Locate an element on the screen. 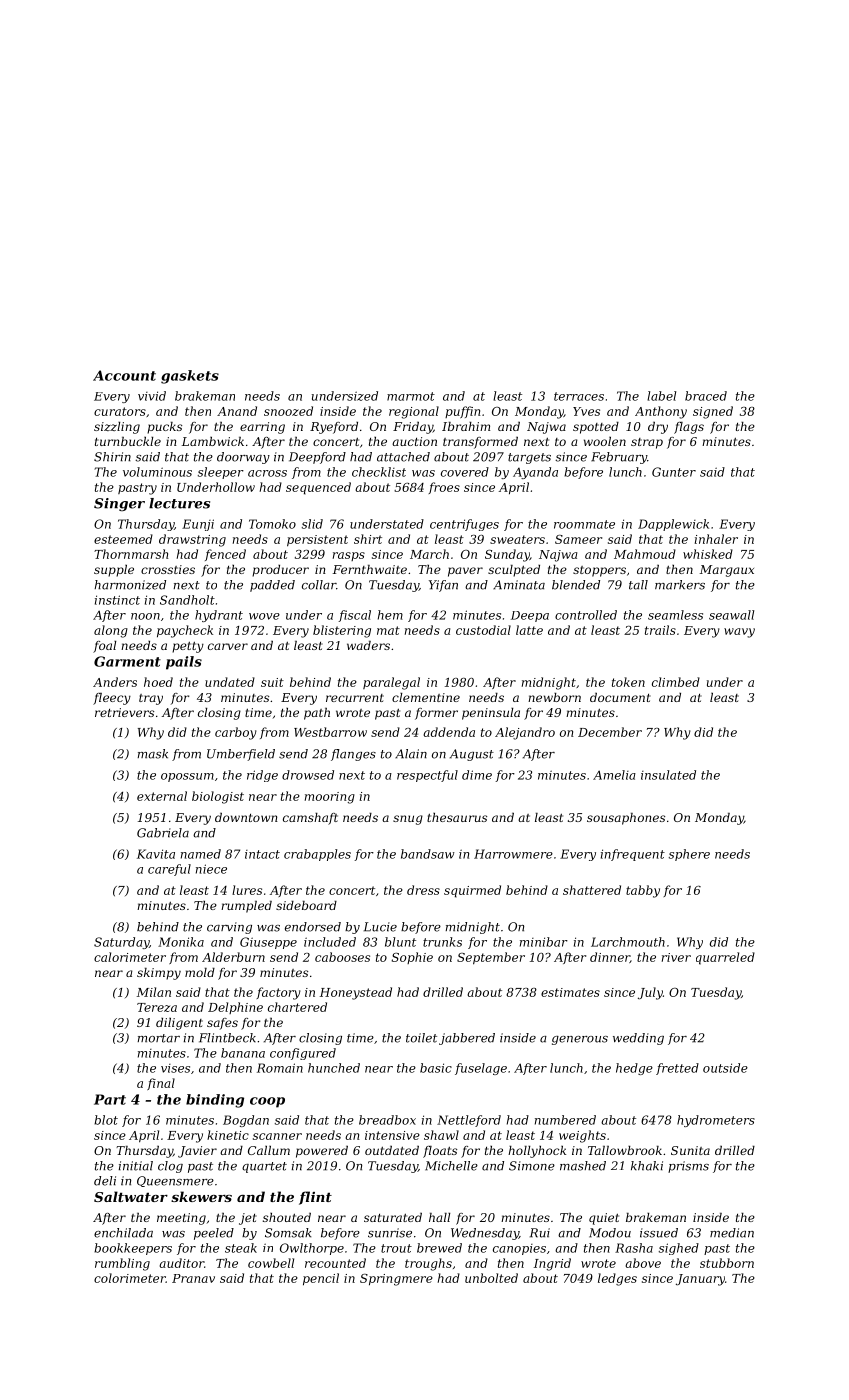  Account is located at coordinates (124, 375).
